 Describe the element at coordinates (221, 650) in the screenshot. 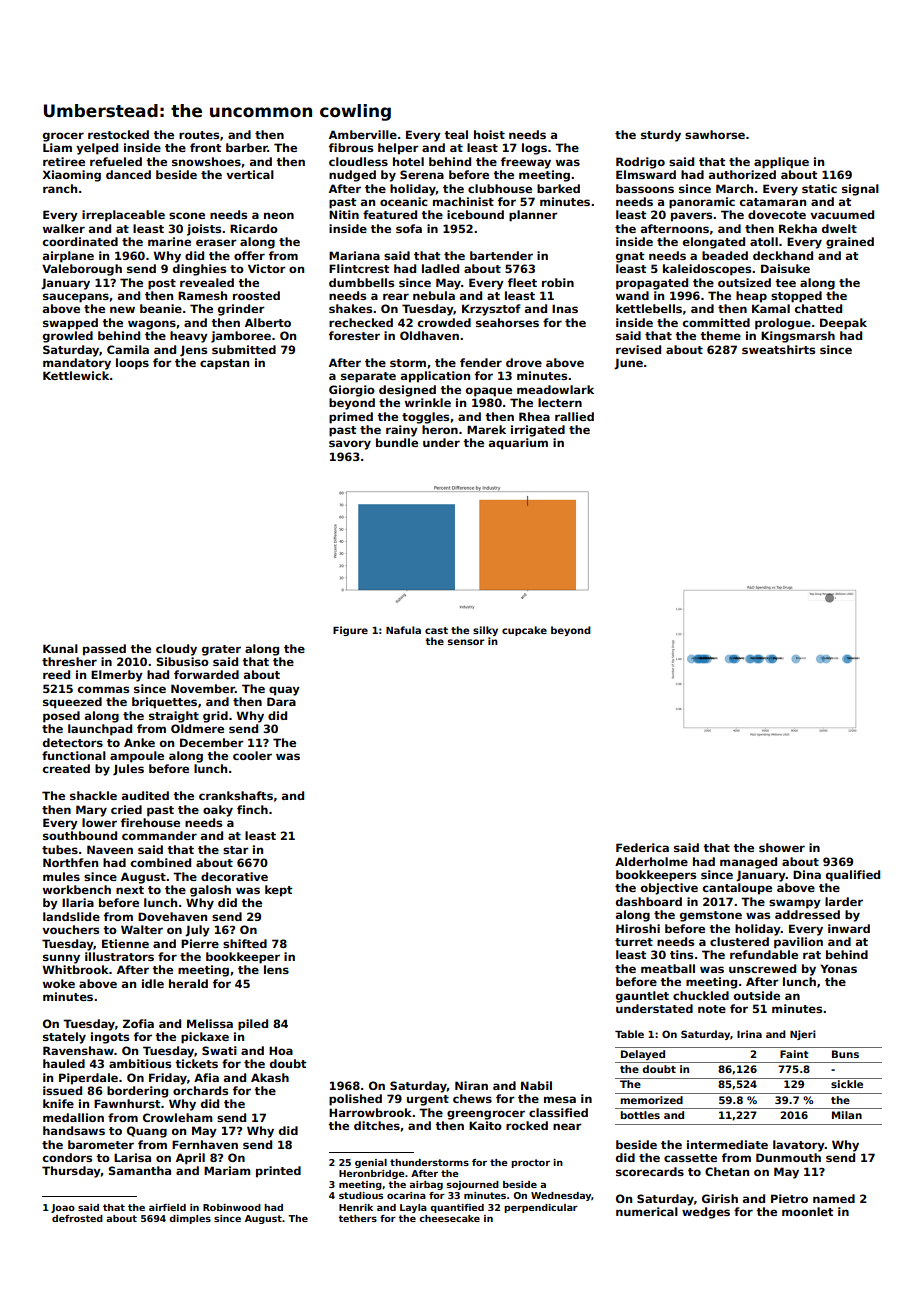

I see `grater` at that location.
